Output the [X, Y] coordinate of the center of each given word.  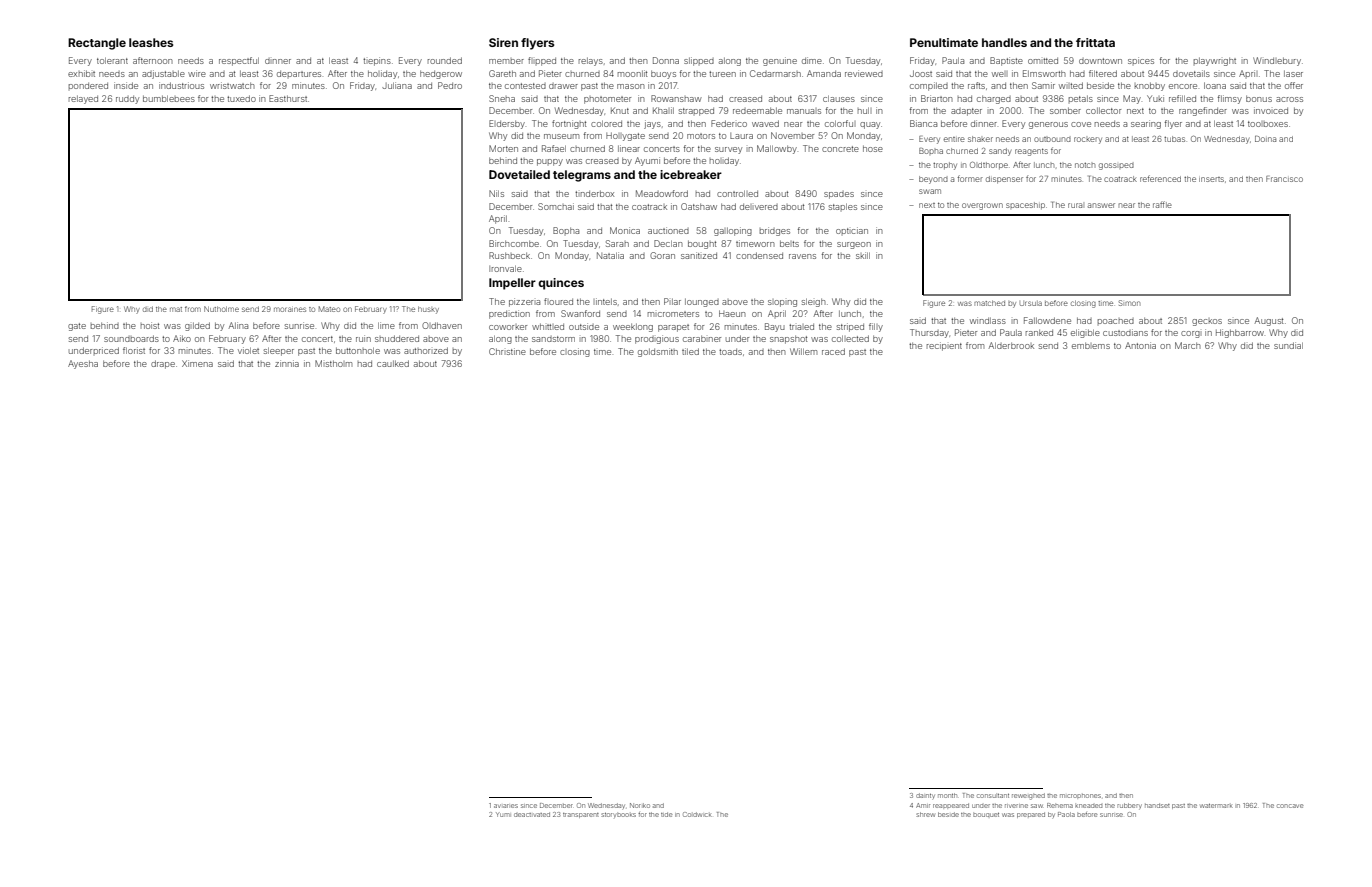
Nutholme [221, 309]
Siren [503, 42]
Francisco [1284, 179]
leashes [151, 42]
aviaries [506, 806]
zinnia [287, 363]
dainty [925, 796]
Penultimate [944, 42]
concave [1290, 806]
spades [839, 195]
